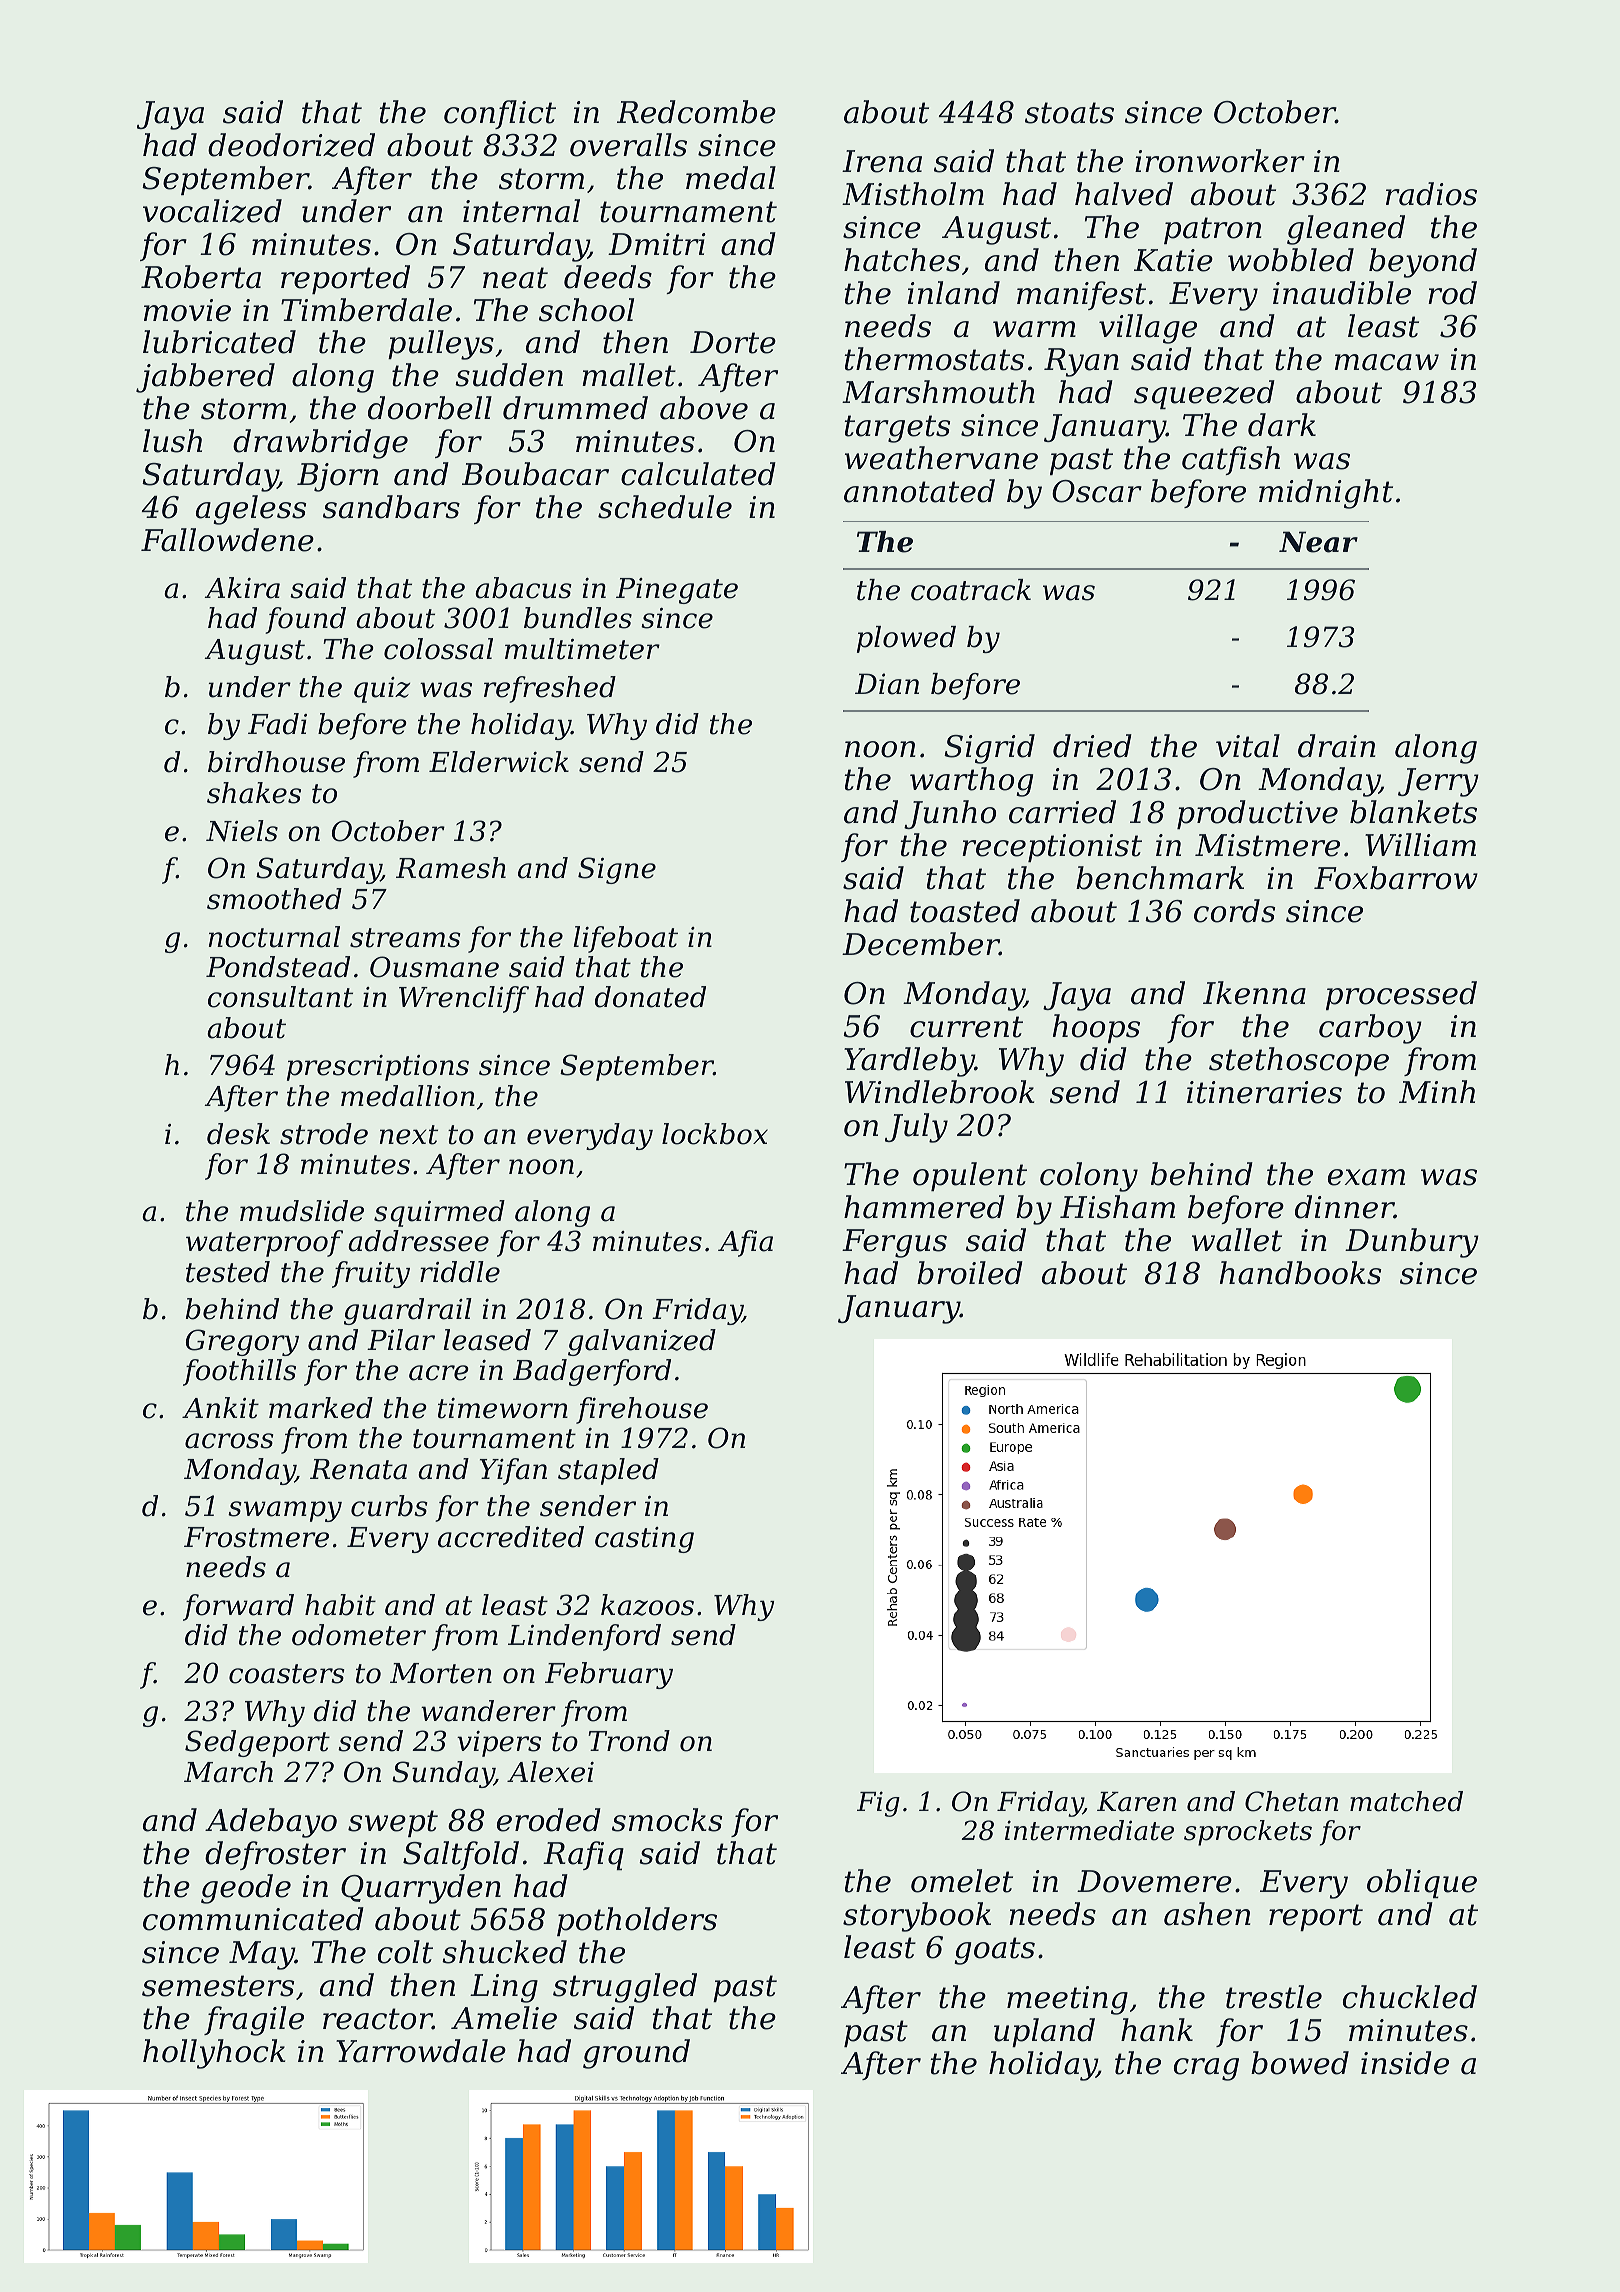  Describe the element at coordinates (1157, 2030) in the image. I see `hank` at that location.
